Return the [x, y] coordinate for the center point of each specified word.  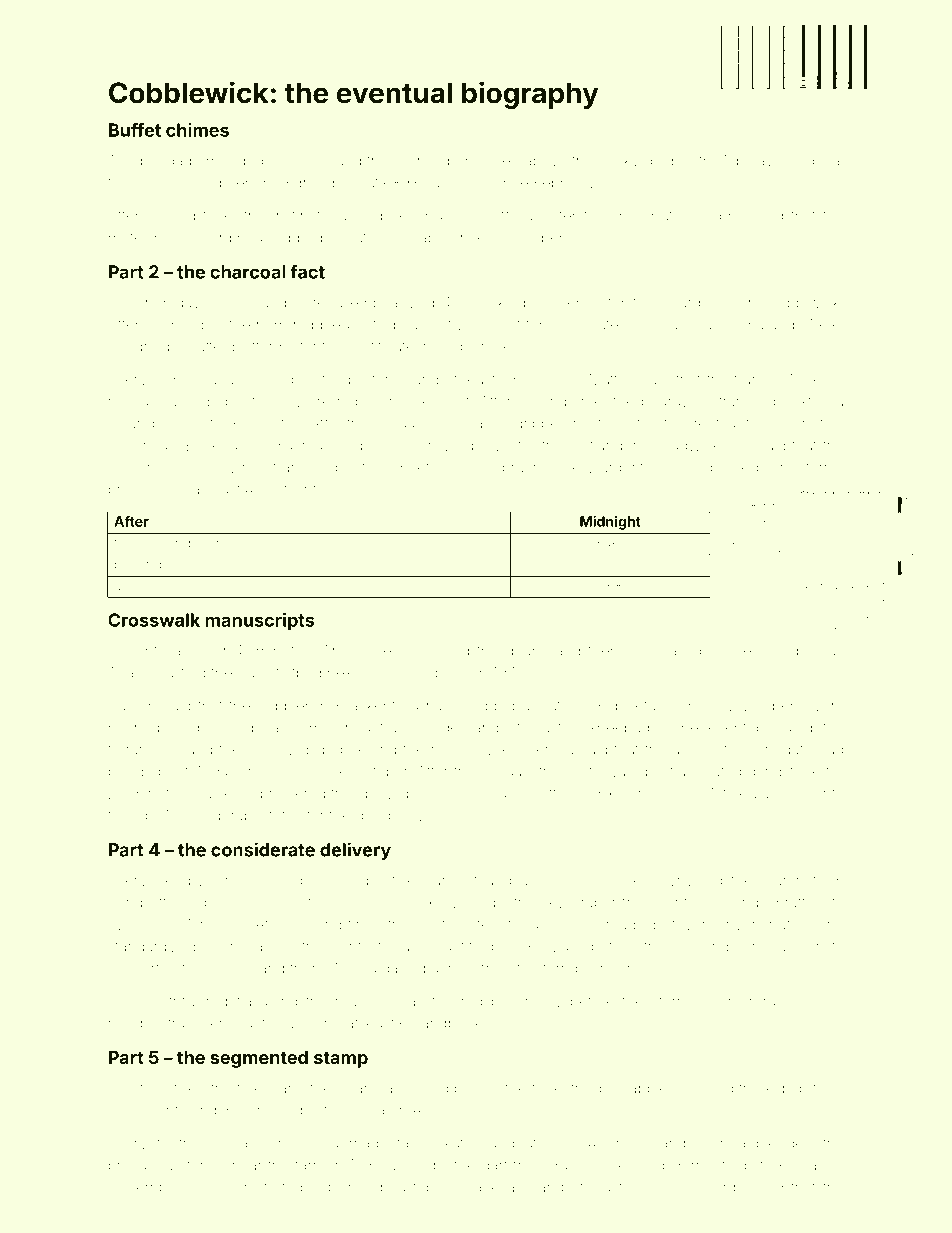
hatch [183, 651]
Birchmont [143, 1110]
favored [457, 1001]
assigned [138, 348]
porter [376, 653]
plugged [486, 708]
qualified [177, 673]
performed [483, 161]
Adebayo [751, 162]
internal [819, 467]
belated [717, 771]
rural [764, 1001]
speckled [495, 303]
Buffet [135, 130]
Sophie [724, 216]
